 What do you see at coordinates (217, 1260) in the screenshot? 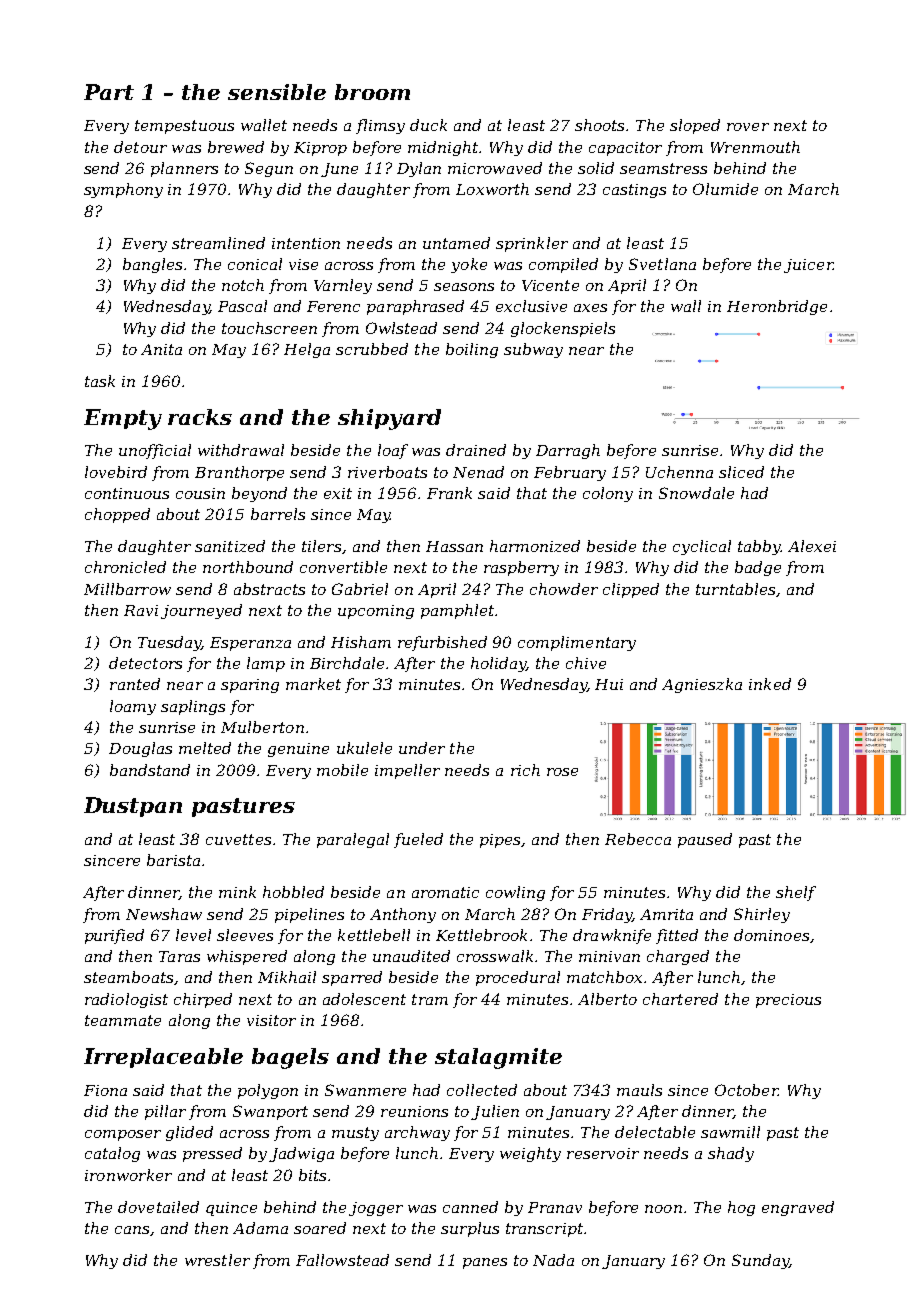
I see `wrestler` at bounding box center [217, 1260].
